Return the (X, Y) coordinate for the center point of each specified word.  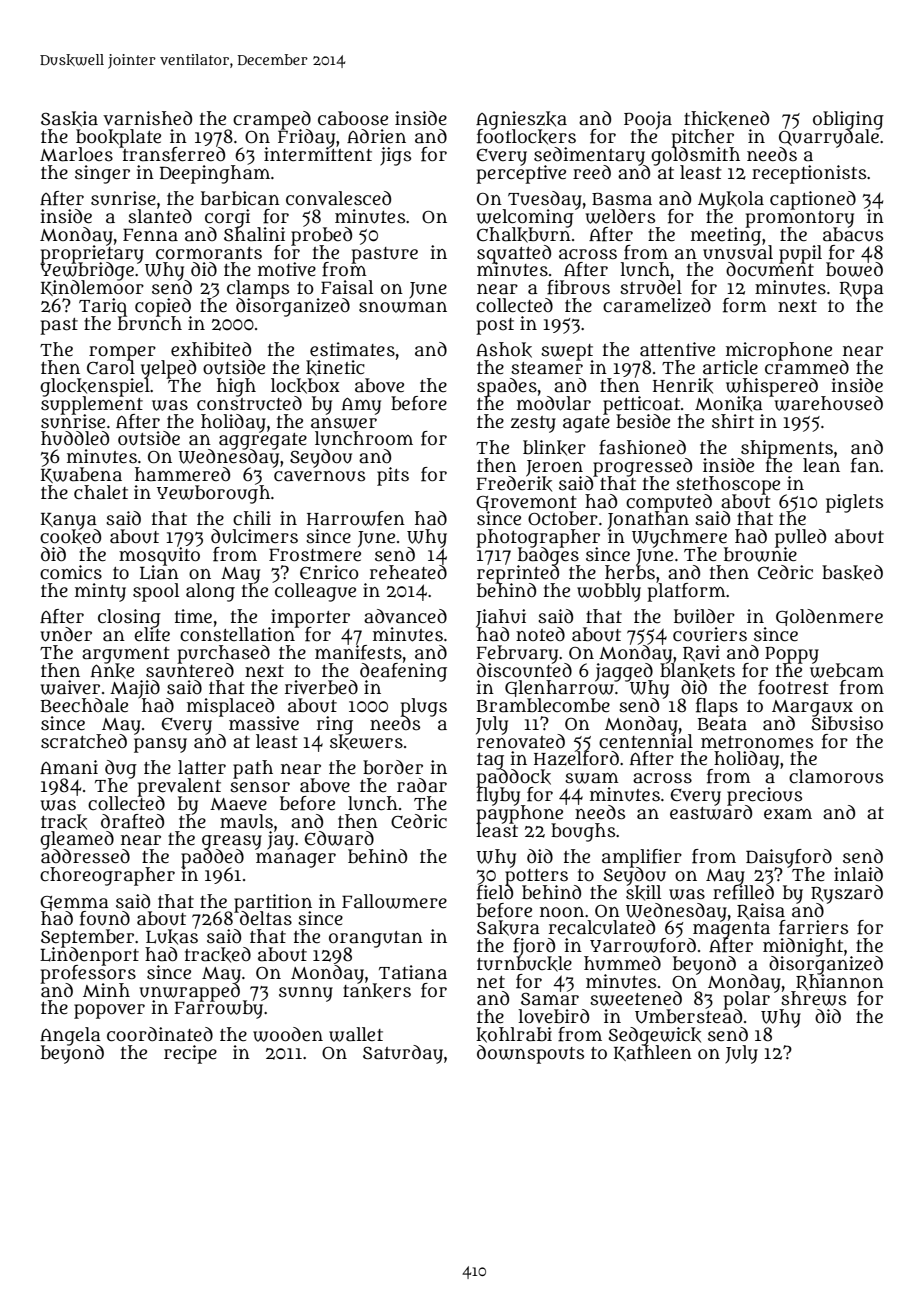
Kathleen (653, 1053)
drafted (132, 821)
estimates (352, 349)
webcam (847, 670)
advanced (405, 616)
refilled (743, 892)
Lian (159, 572)
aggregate (263, 441)
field (495, 892)
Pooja (648, 120)
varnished (147, 118)
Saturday (403, 1054)
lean (821, 465)
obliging (848, 120)
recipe (190, 1054)
